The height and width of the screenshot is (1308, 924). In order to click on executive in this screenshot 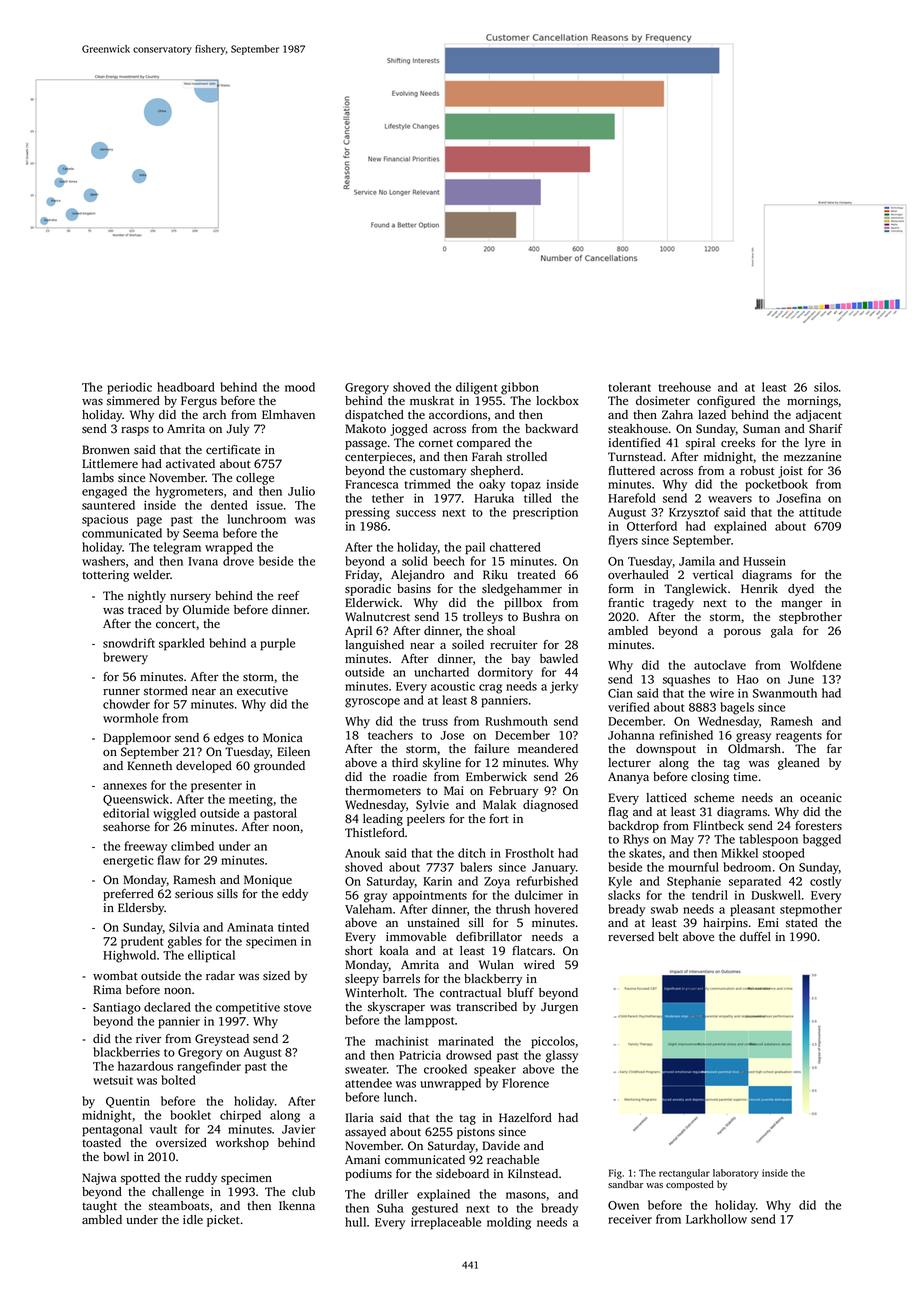, I will do `click(262, 690)`.
